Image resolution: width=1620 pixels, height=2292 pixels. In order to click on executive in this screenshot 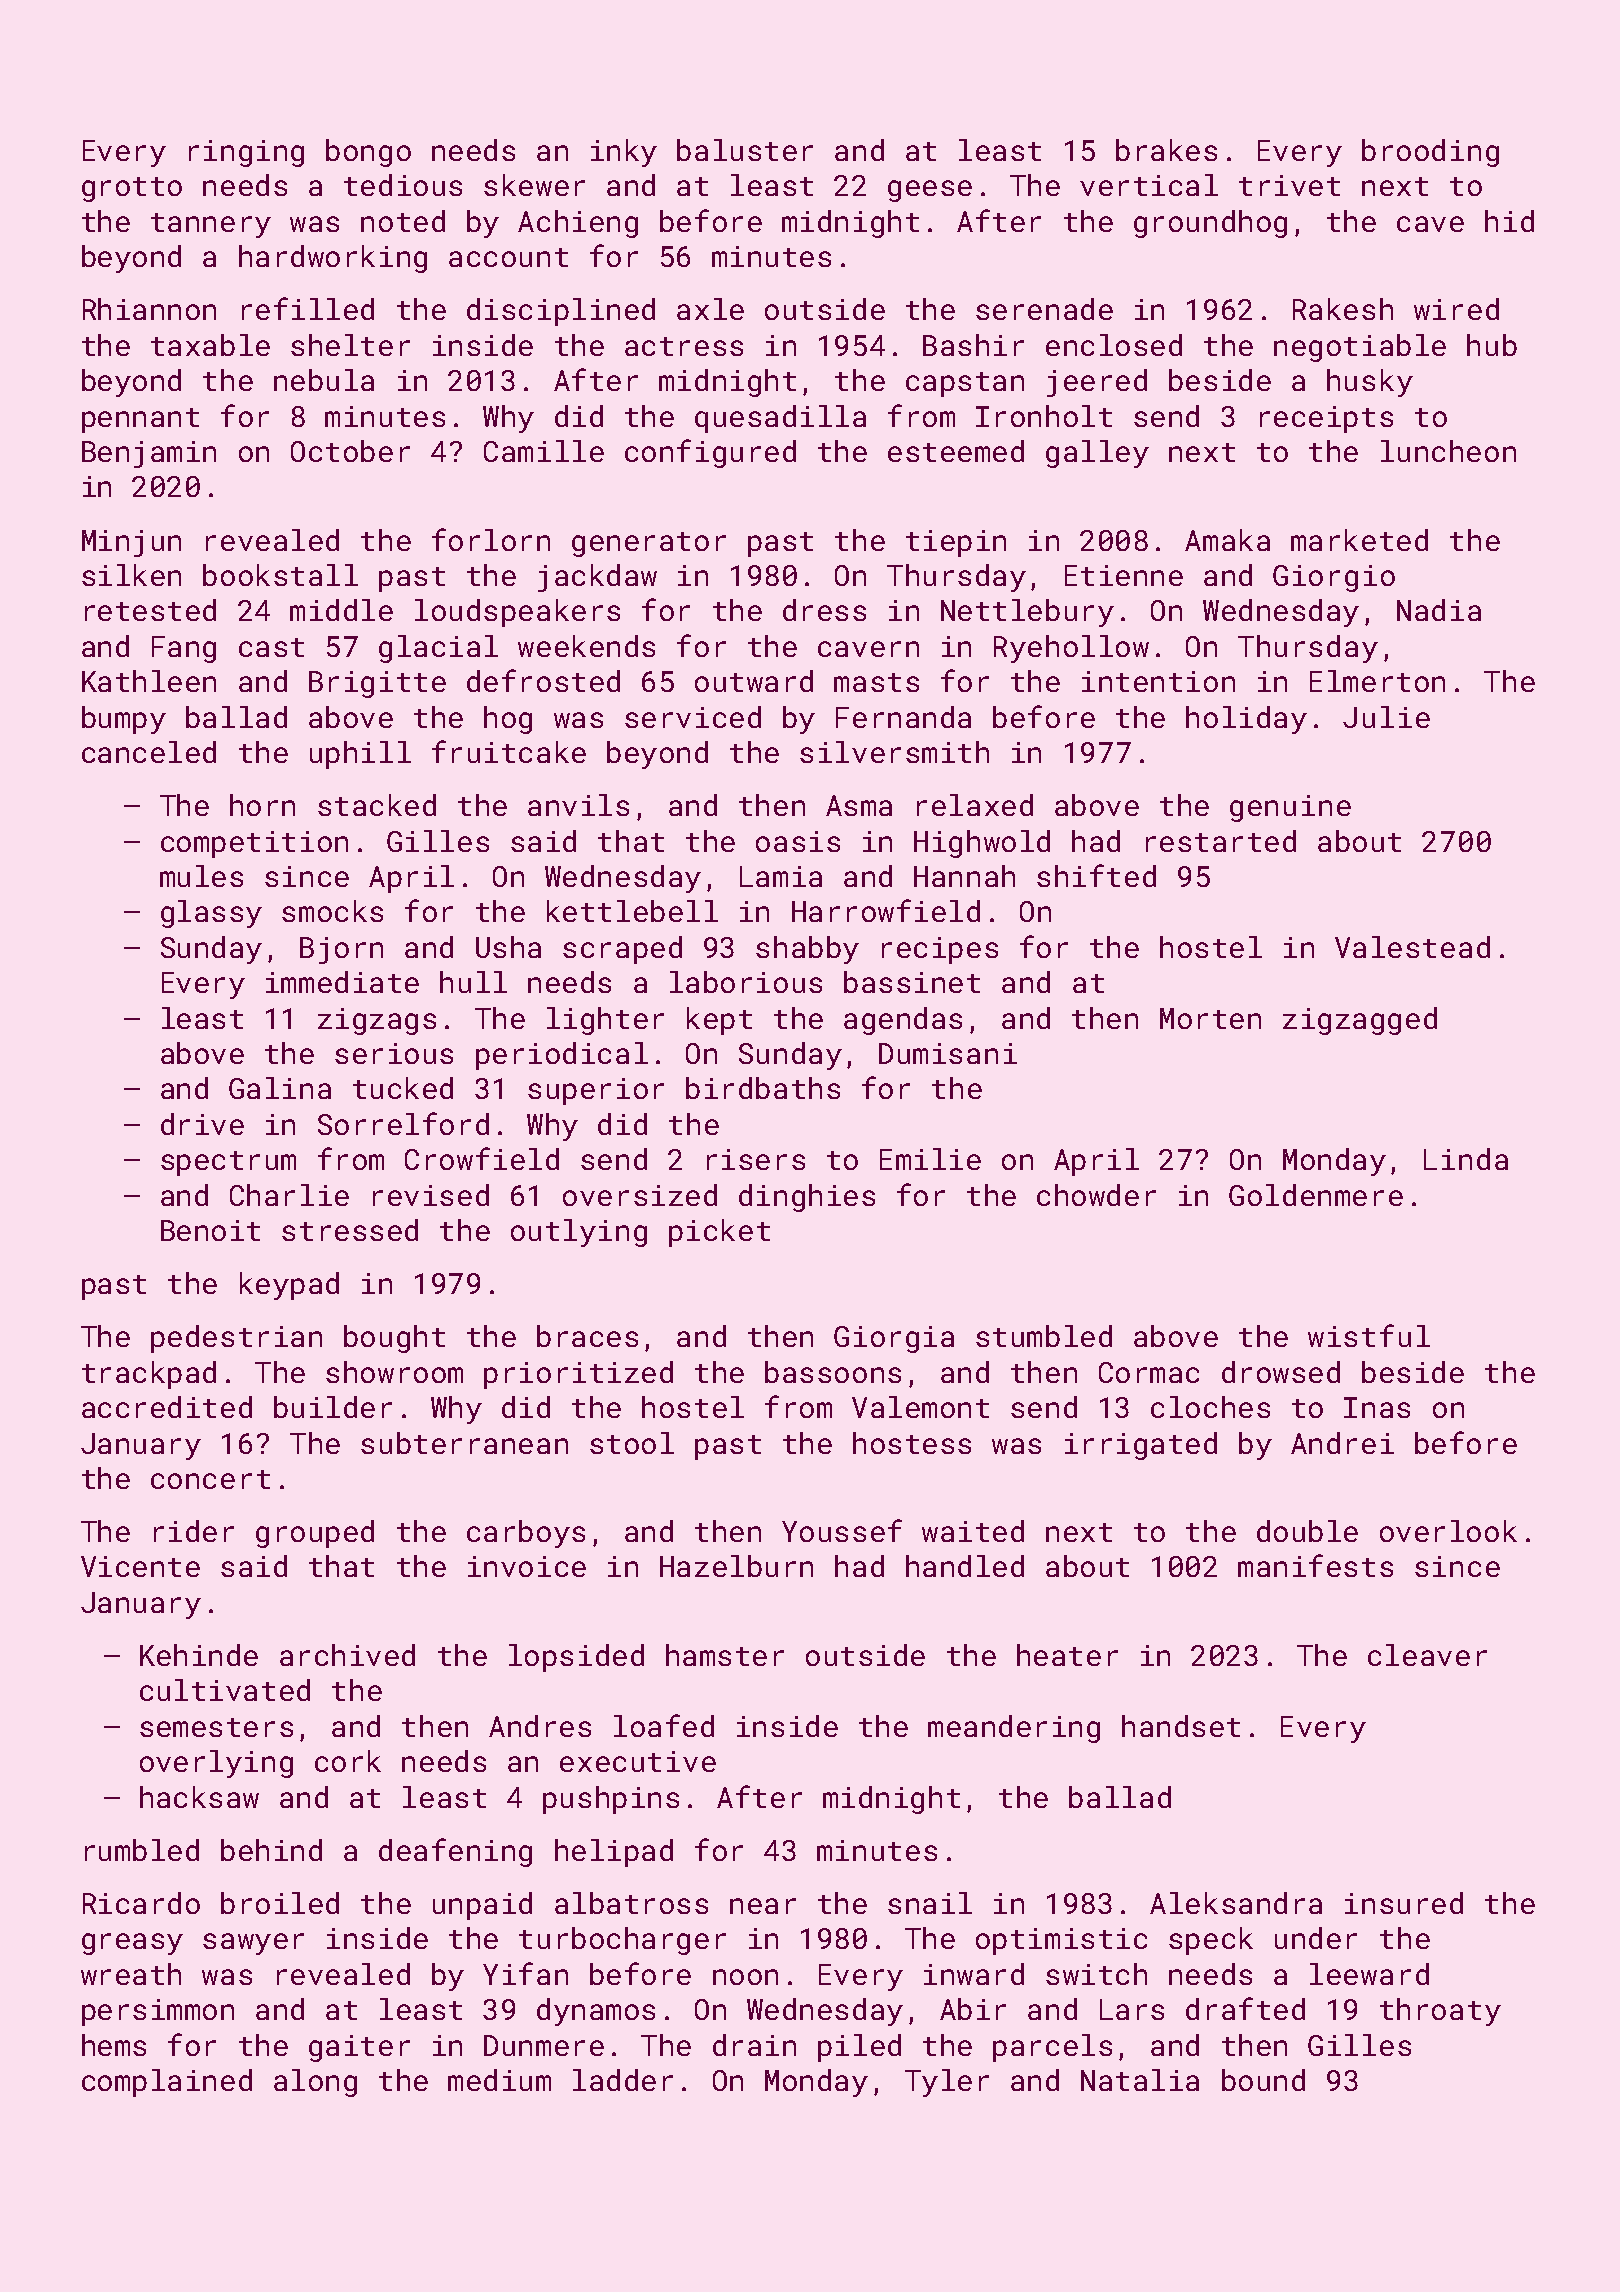, I will do `click(638, 1761)`.
